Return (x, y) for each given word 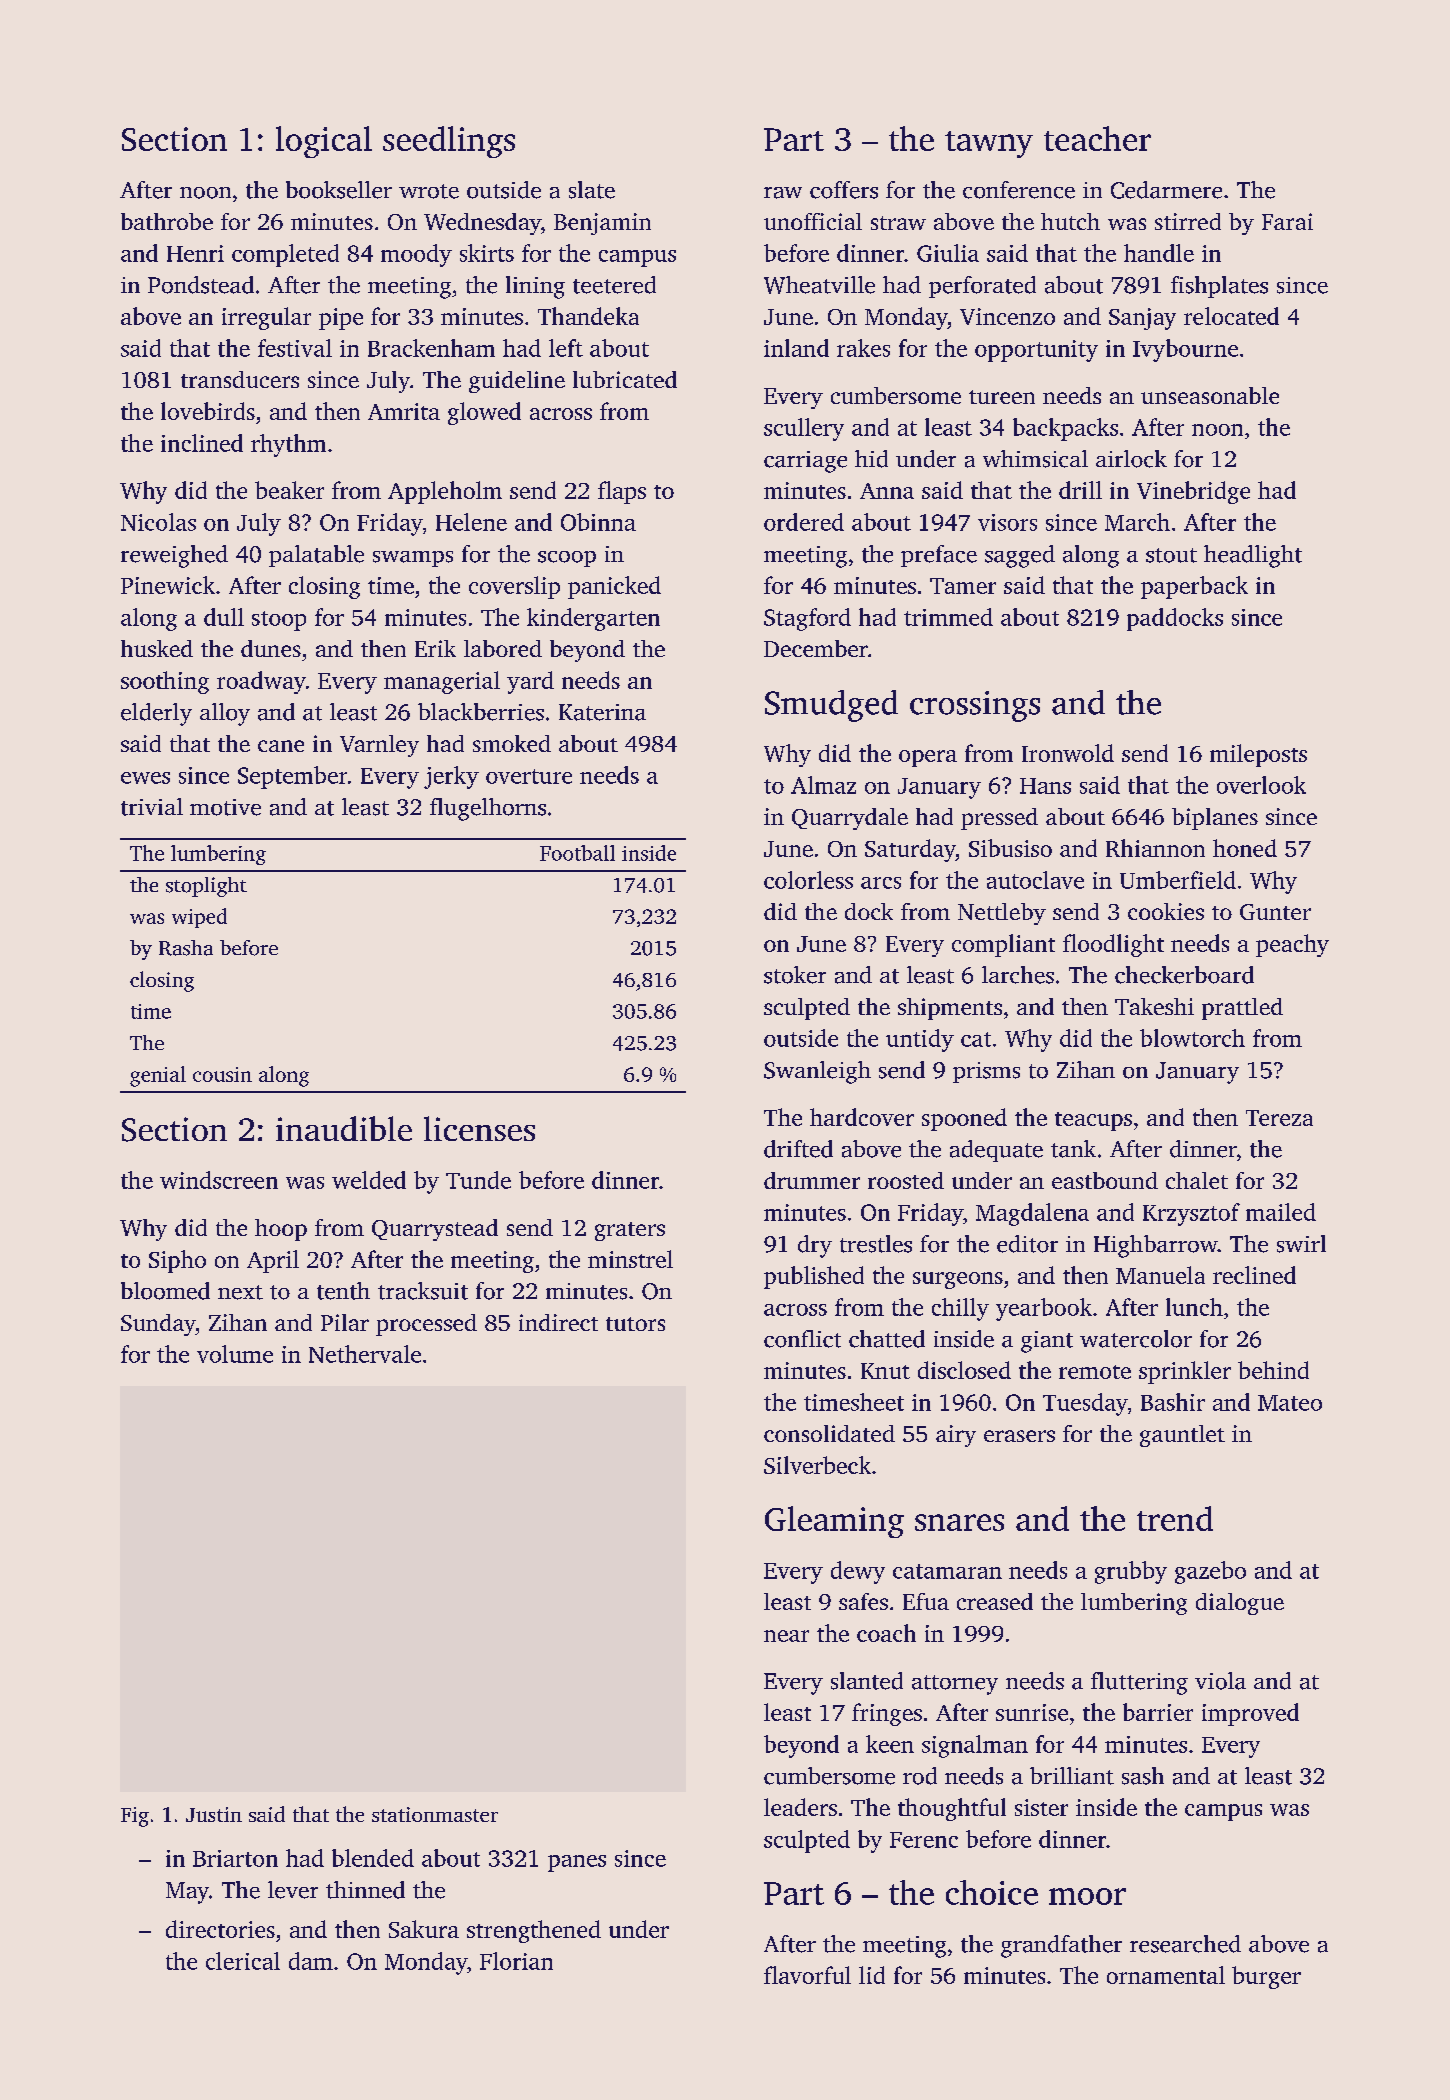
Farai (1287, 221)
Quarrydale (850, 819)
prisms (986, 1072)
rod (920, 1776)
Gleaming (834, 1522)
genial (158, 1076)
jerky (451, 777)
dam (311, 1961)
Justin (214, 1814)
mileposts (1258, 755)
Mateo (1290, 1403)
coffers (844, 190)
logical (324, 142)
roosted (906, 1180)
